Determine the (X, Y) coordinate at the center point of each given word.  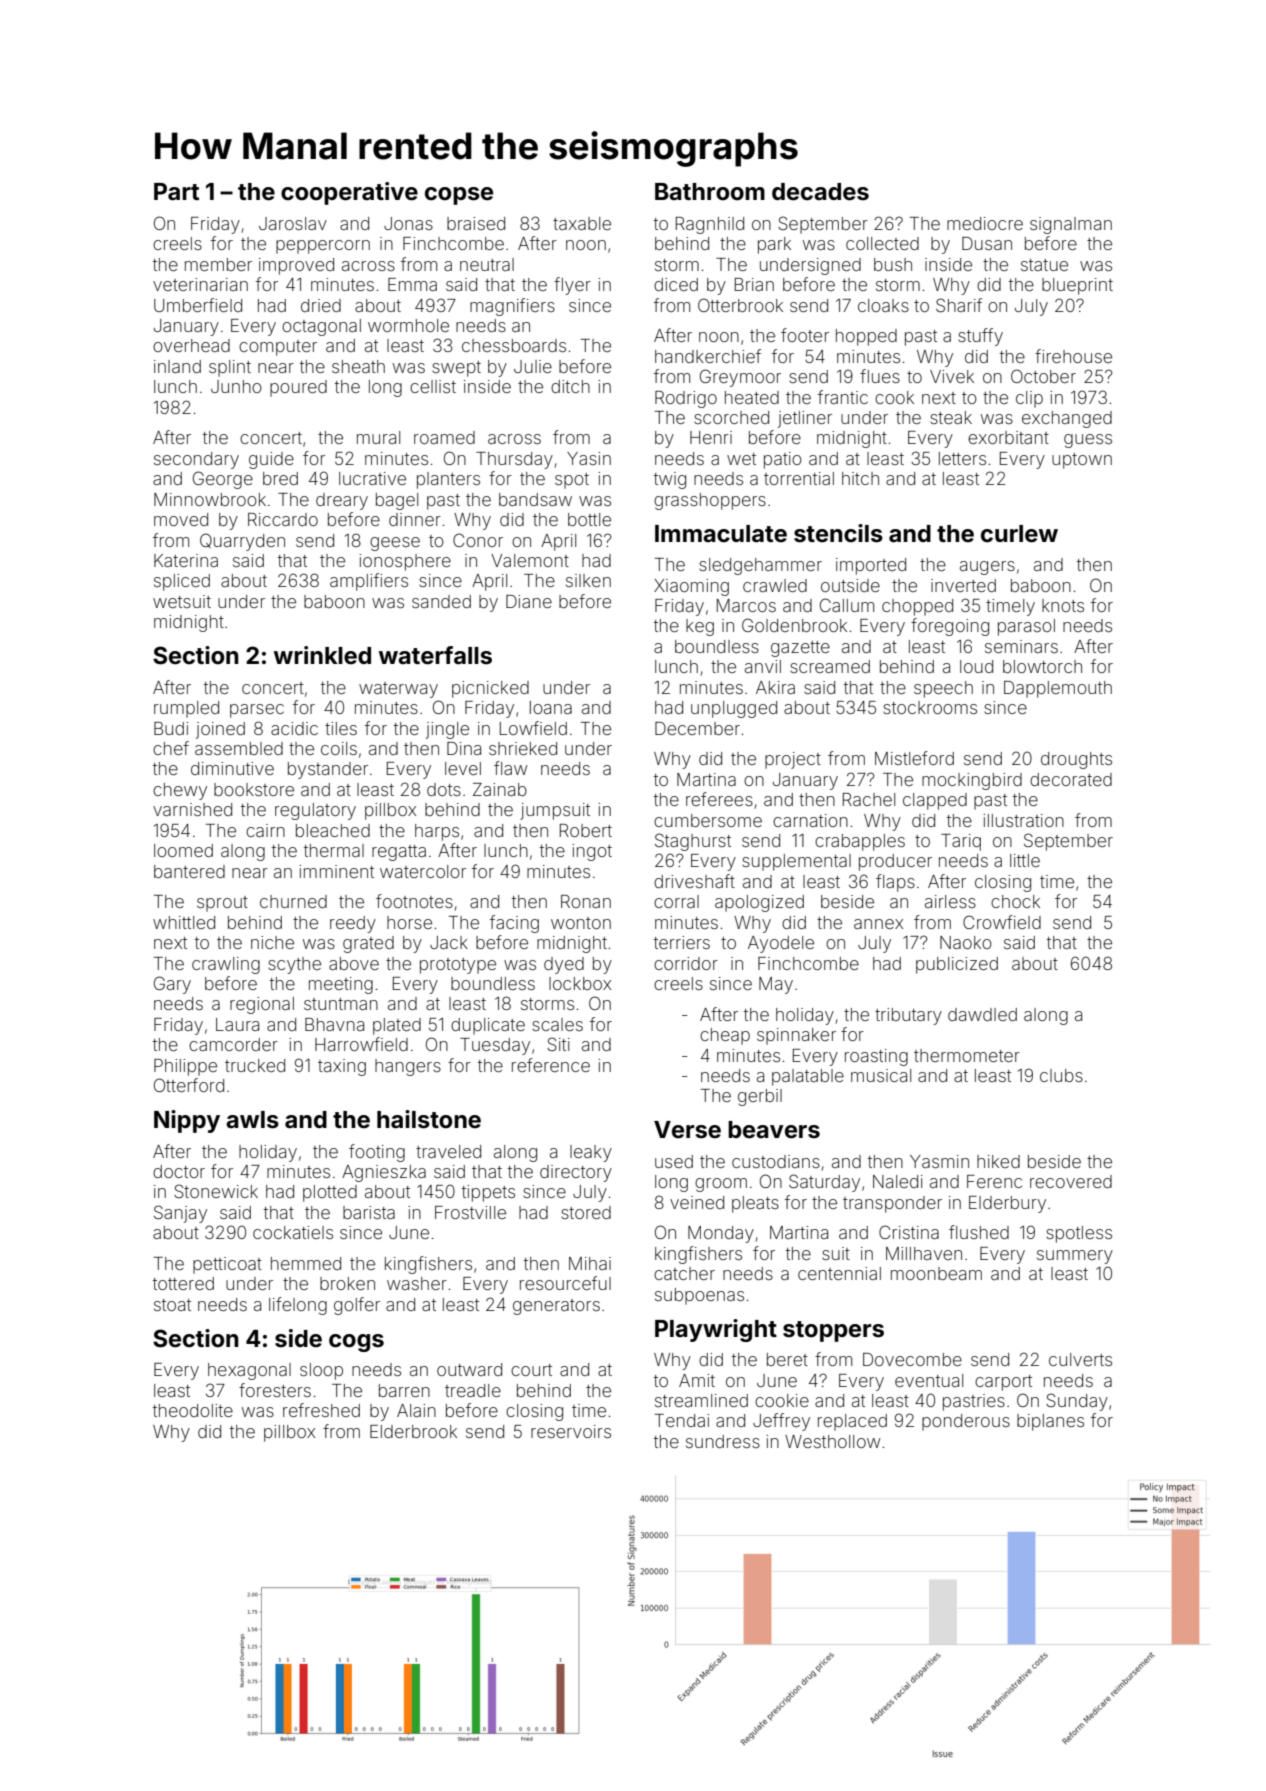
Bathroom (710, 192)
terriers (682, 942)
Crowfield (1002, 922)
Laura (237, 1024)
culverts (1080, 1359)
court (531, 1370)
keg (700, 627)
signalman (1071, 225)
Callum (847, 605)
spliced (182, 582)
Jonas (408, 223)
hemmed (306, 1263)
